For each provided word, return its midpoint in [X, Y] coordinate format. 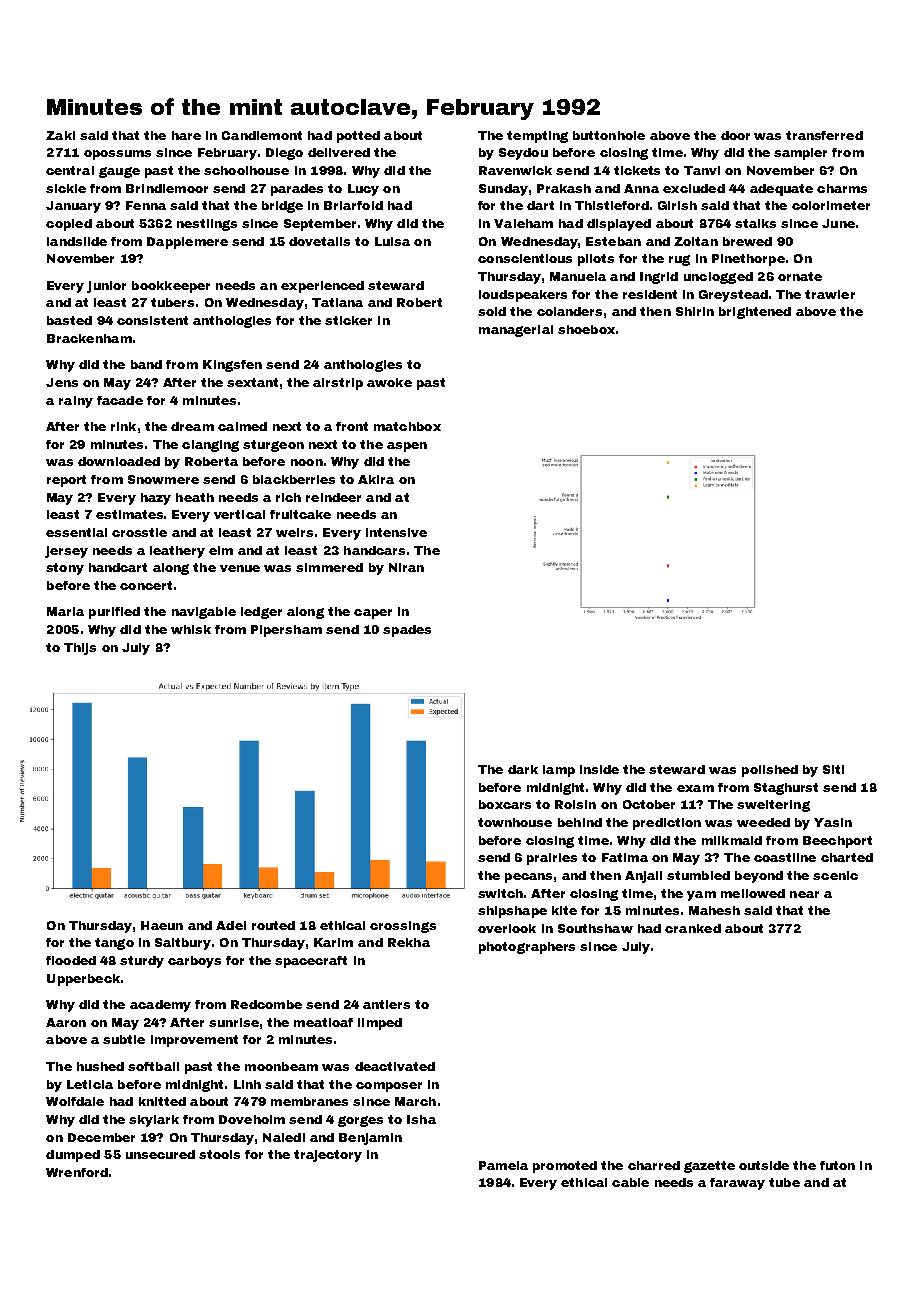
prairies [552, 859]
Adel [231, 925]
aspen [407, 447]
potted [358, 137]
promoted [565, 1167]
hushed [100, 1066]
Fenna [146, 205]
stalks [755, 223]
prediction [667, 824]
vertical [239, 514]
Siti [833, 769]
